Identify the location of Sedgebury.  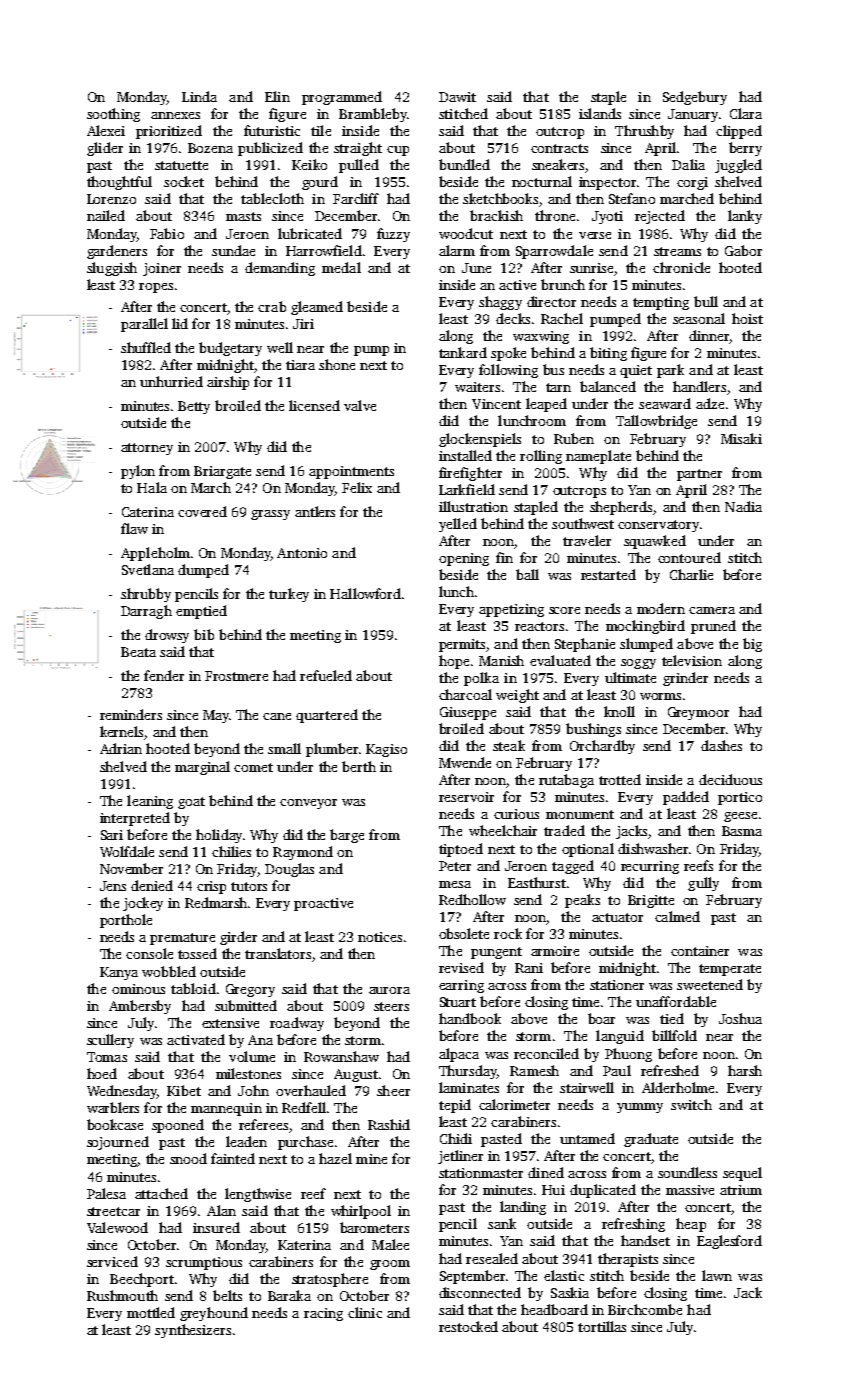
(695, 98).
